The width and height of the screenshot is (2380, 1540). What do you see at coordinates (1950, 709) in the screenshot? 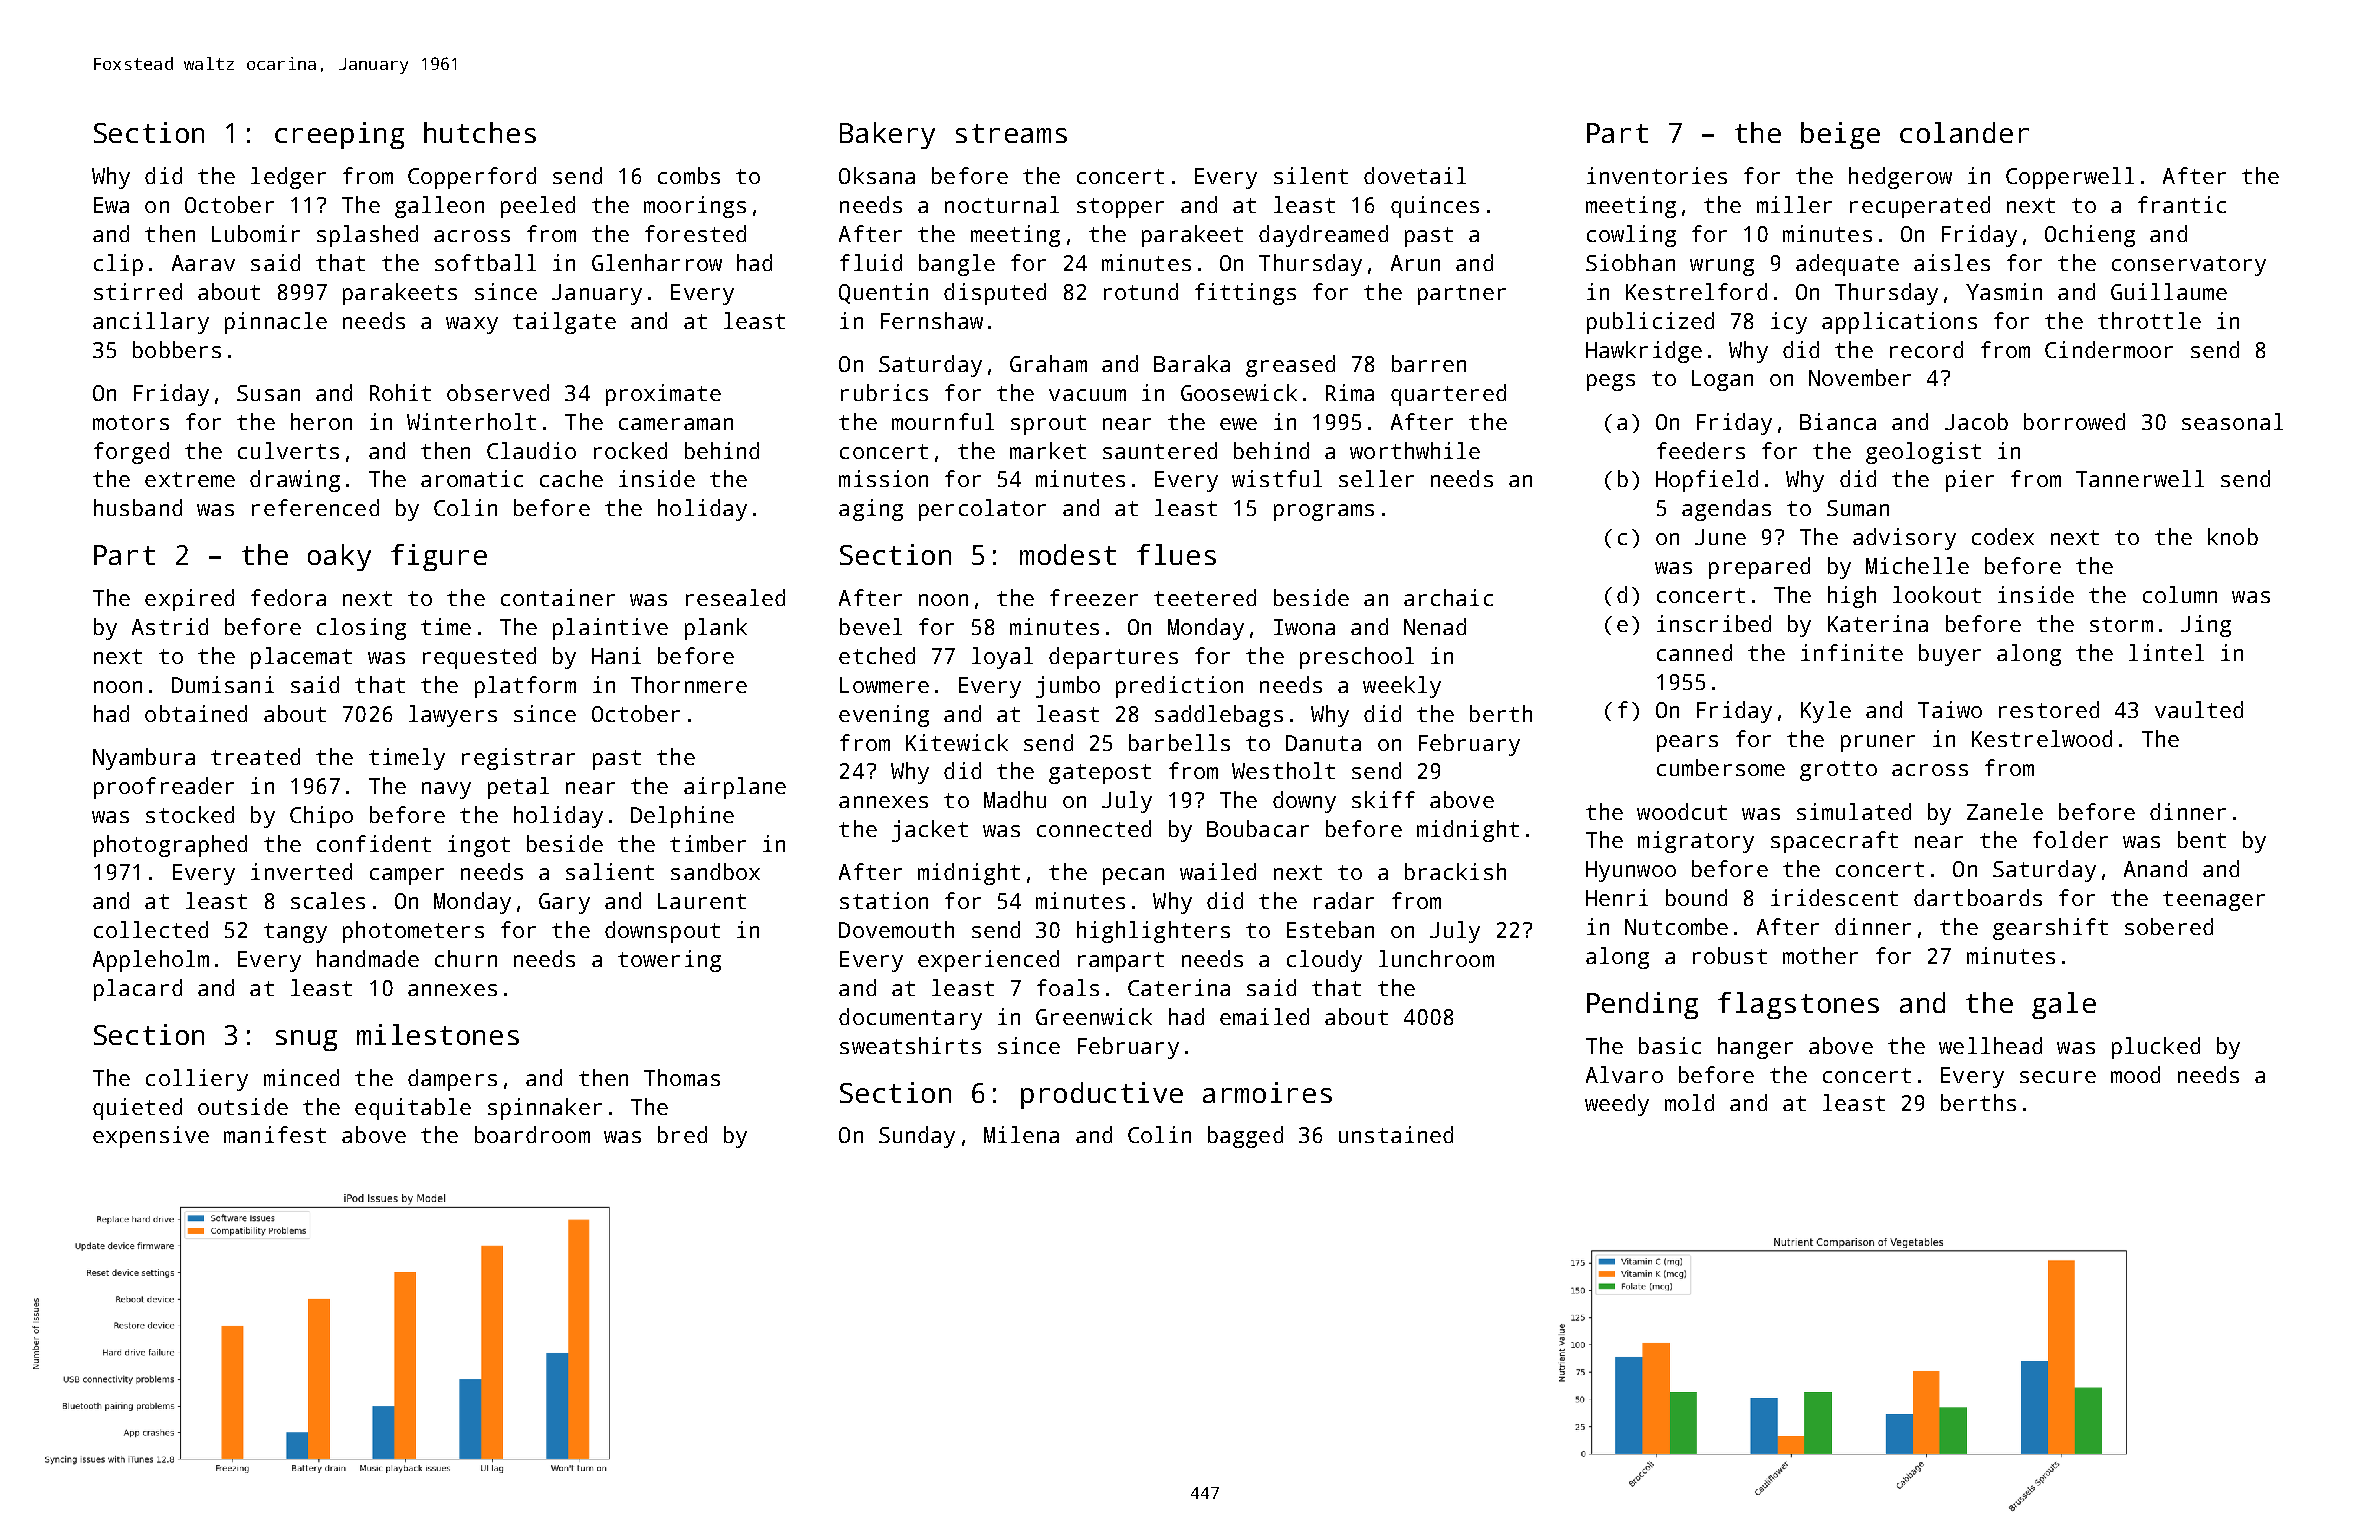
I see `Taiwo` at bounding box center [1950, 709].
